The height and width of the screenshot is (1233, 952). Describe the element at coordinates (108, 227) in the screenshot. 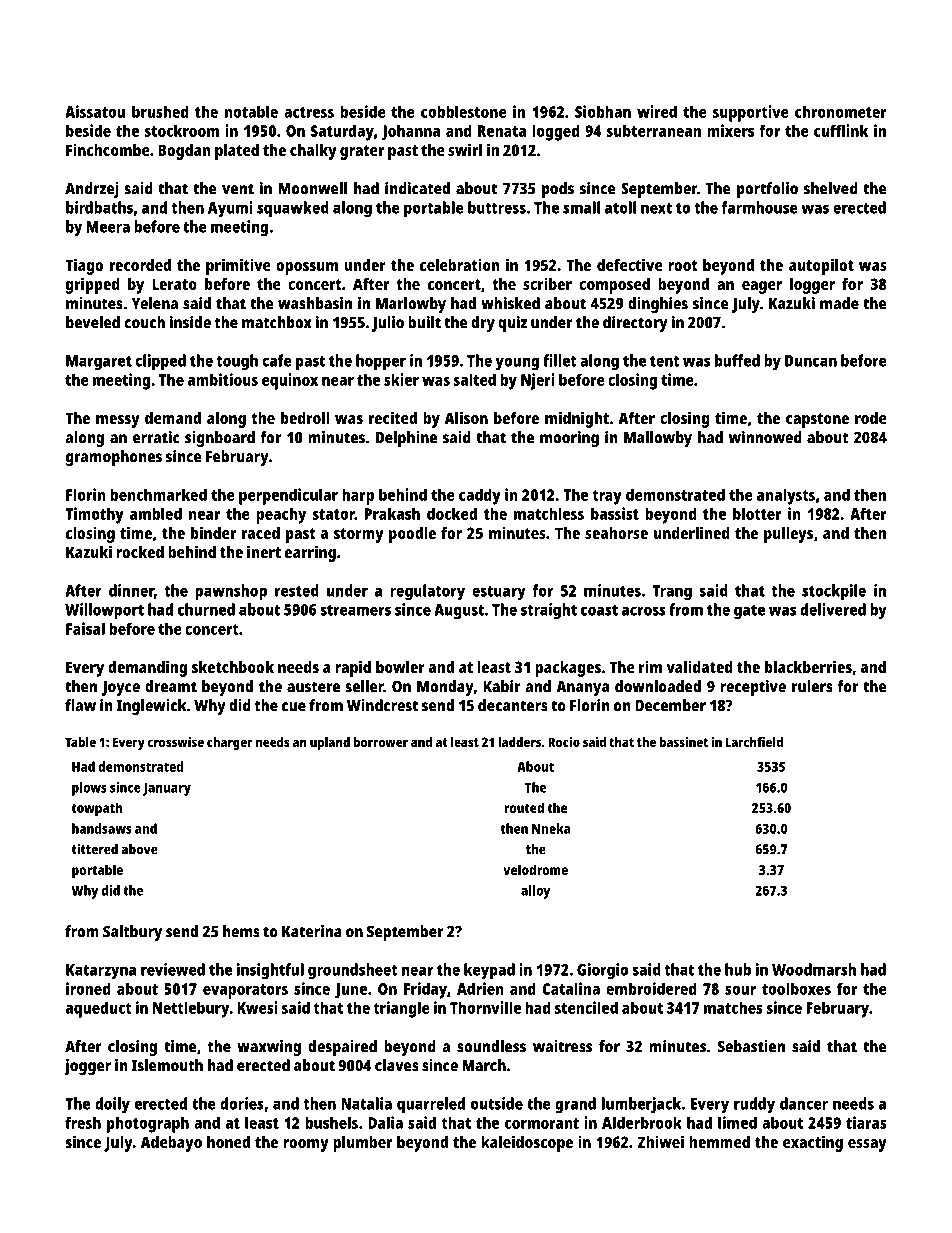

I see `Meera` at that location.
